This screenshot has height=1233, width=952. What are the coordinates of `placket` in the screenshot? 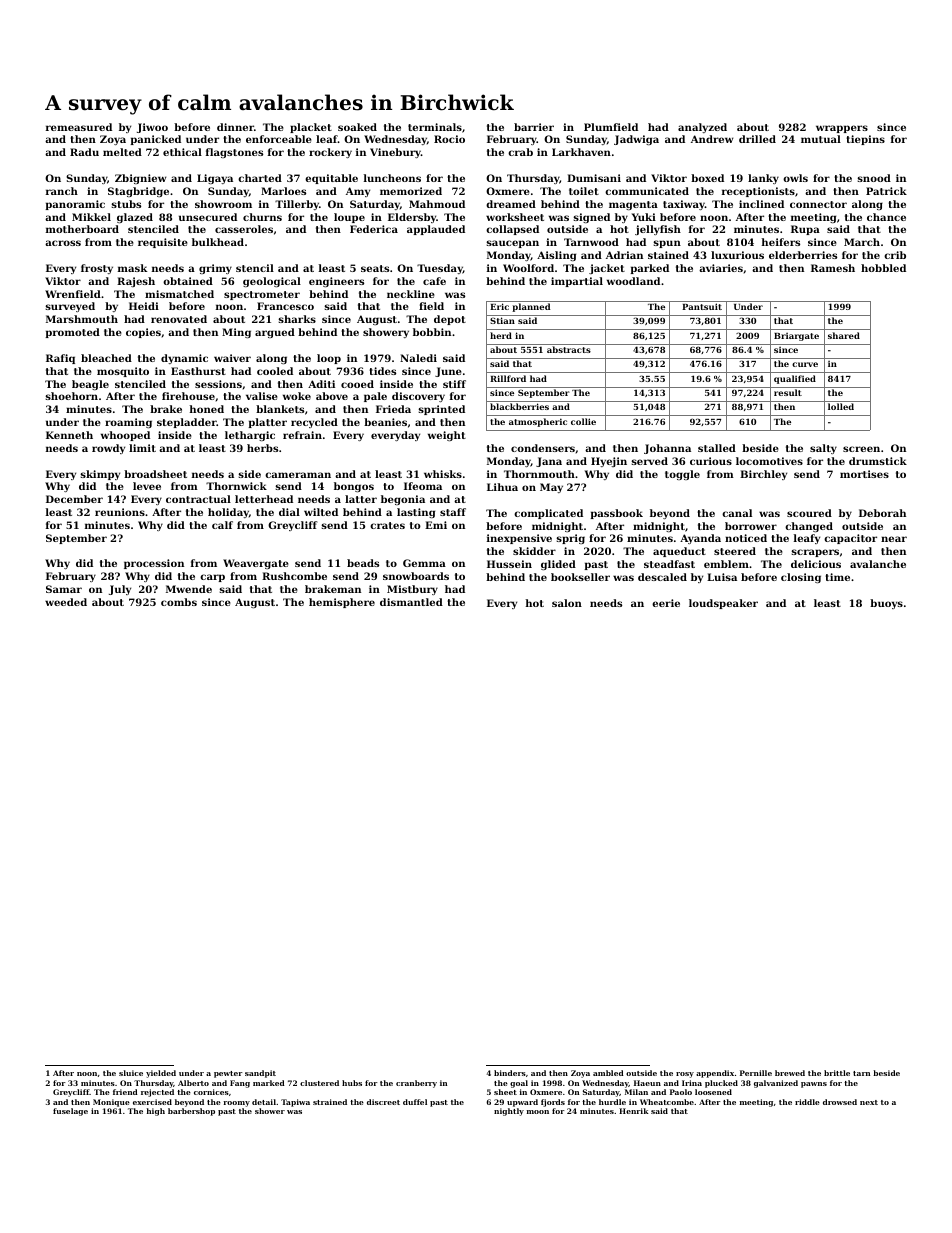 It's located at (311, 128).
